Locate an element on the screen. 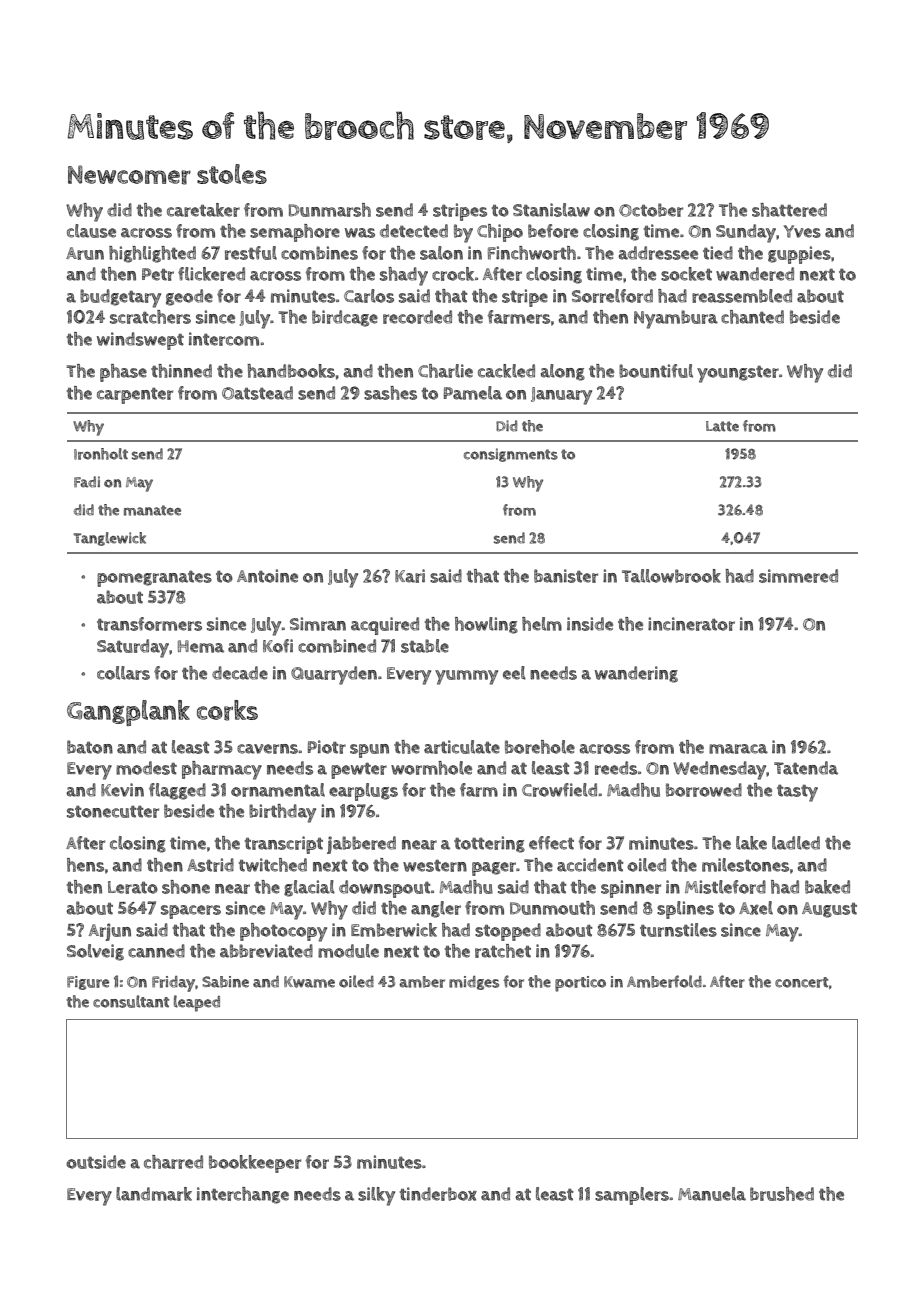  youngster is located at coordinates (738, 374).
